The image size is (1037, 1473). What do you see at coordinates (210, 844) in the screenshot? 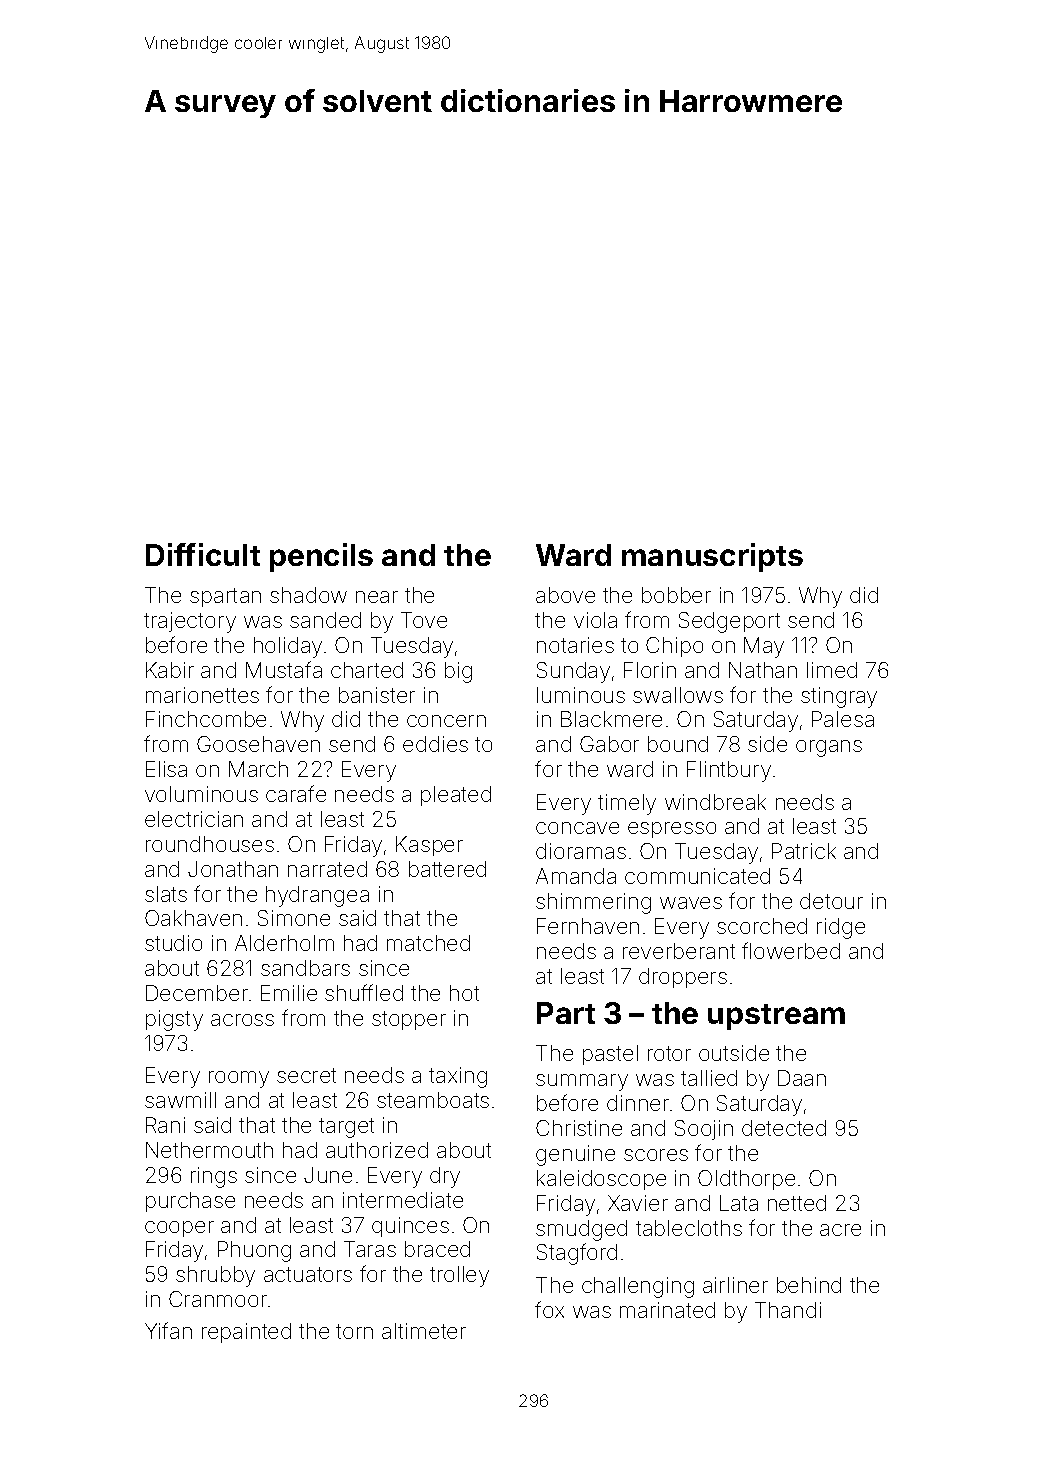
I see `roundhouses` at bounding box center [210, 844].
